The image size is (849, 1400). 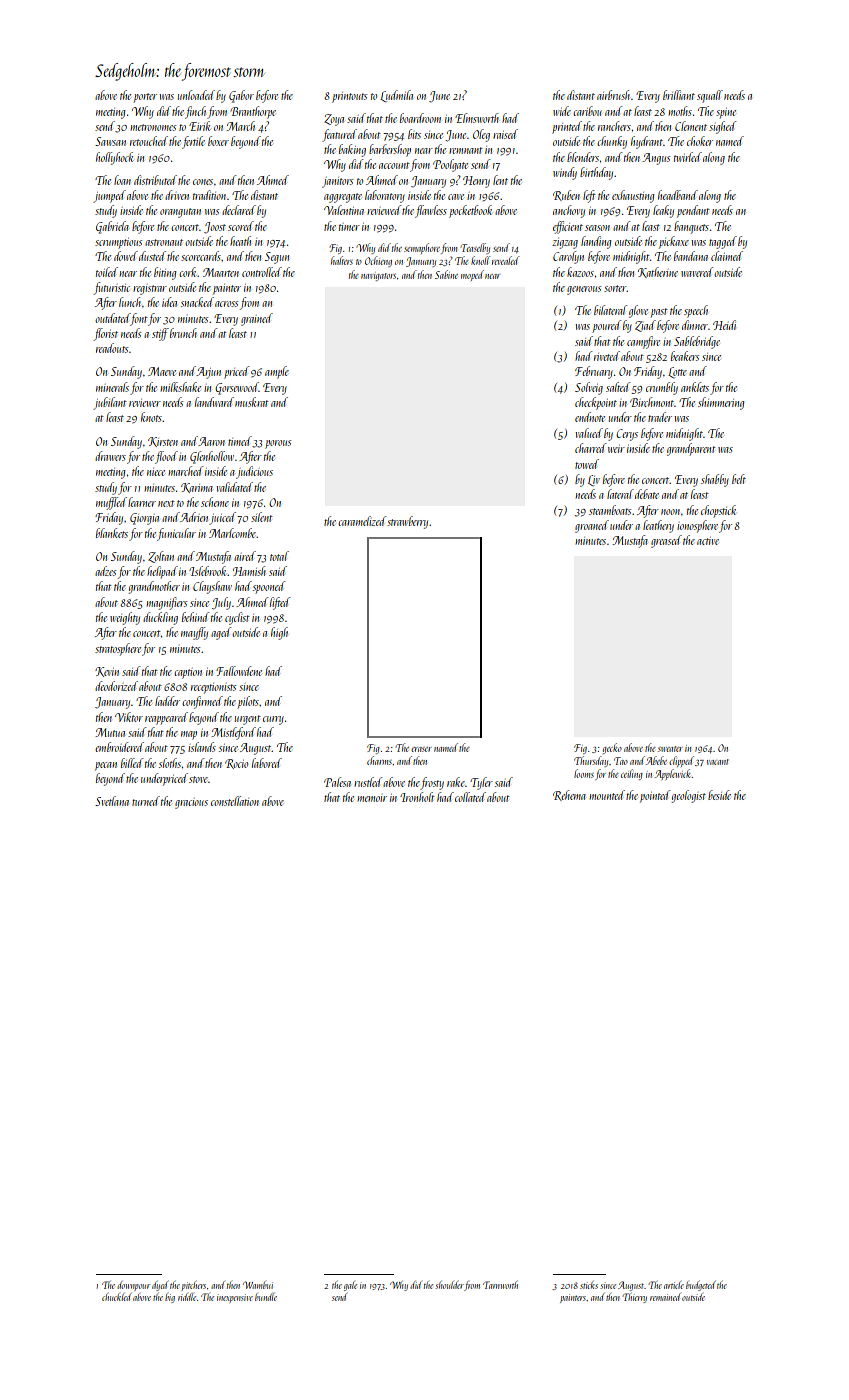 I want to click on dowel, so click(x=126, y=256).
